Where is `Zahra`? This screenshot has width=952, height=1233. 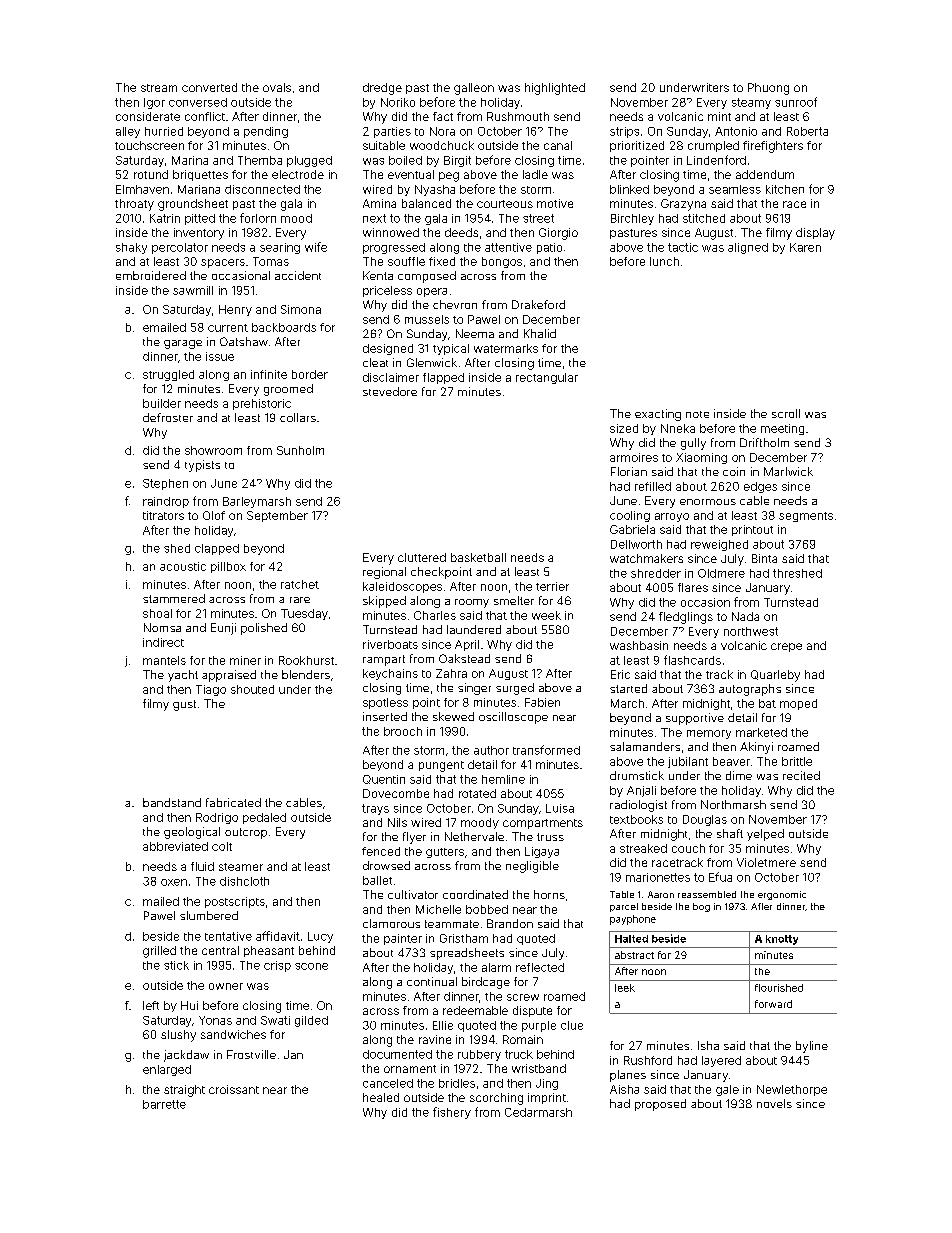 Zahra is located at coordinates (451, 673).
